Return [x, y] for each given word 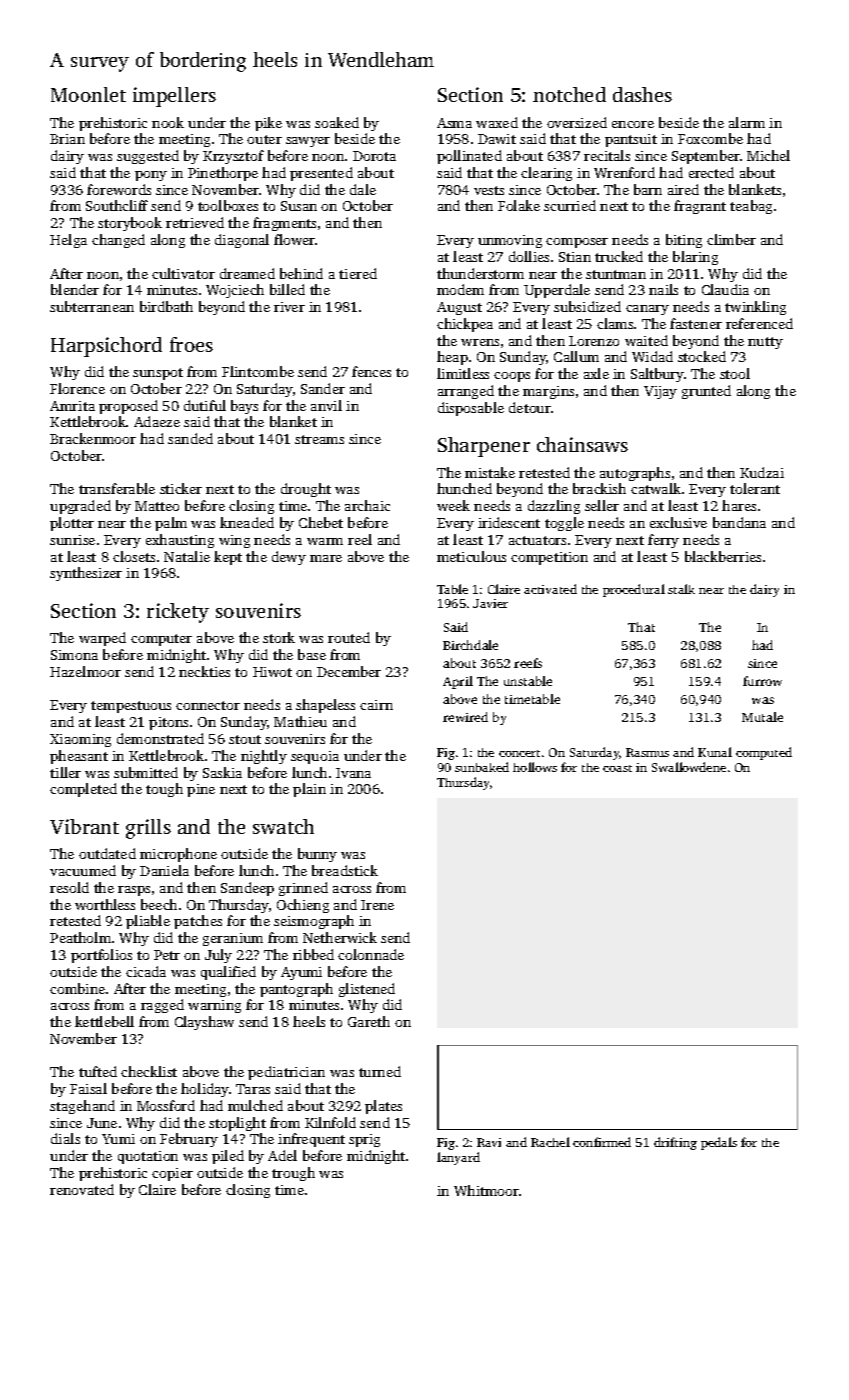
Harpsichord [106, 347]
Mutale [762, 717]
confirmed [602, 1142]
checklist [149, 1071]
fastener [696, 323]
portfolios [101, 956]
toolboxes [228, 205]
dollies [529, 256]
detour [530, 407]
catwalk [656, 488]
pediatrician [286, 1073]
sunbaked [482, 767]
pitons [168, 723]
